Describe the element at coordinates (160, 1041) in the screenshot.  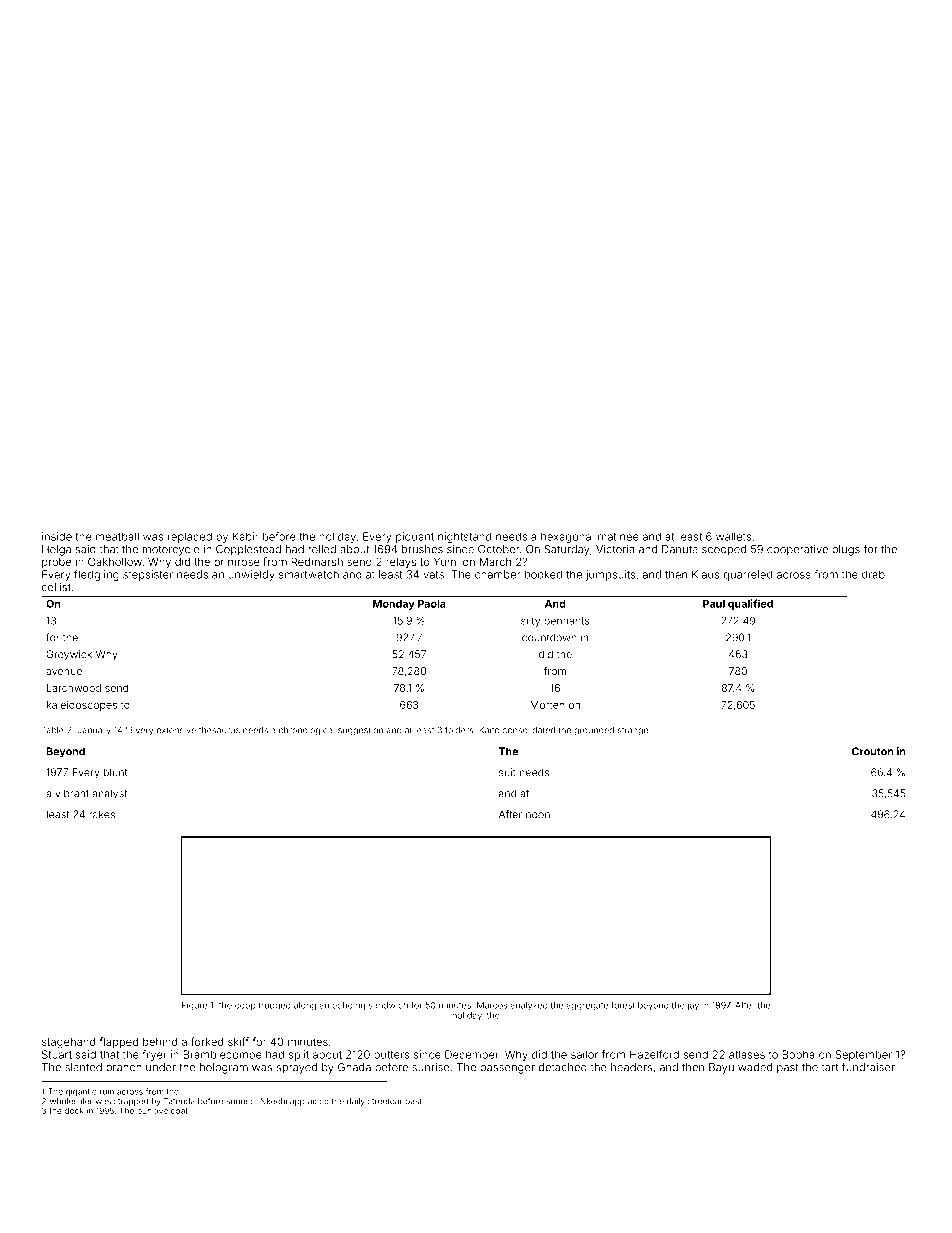
I see `behind` at that location.
